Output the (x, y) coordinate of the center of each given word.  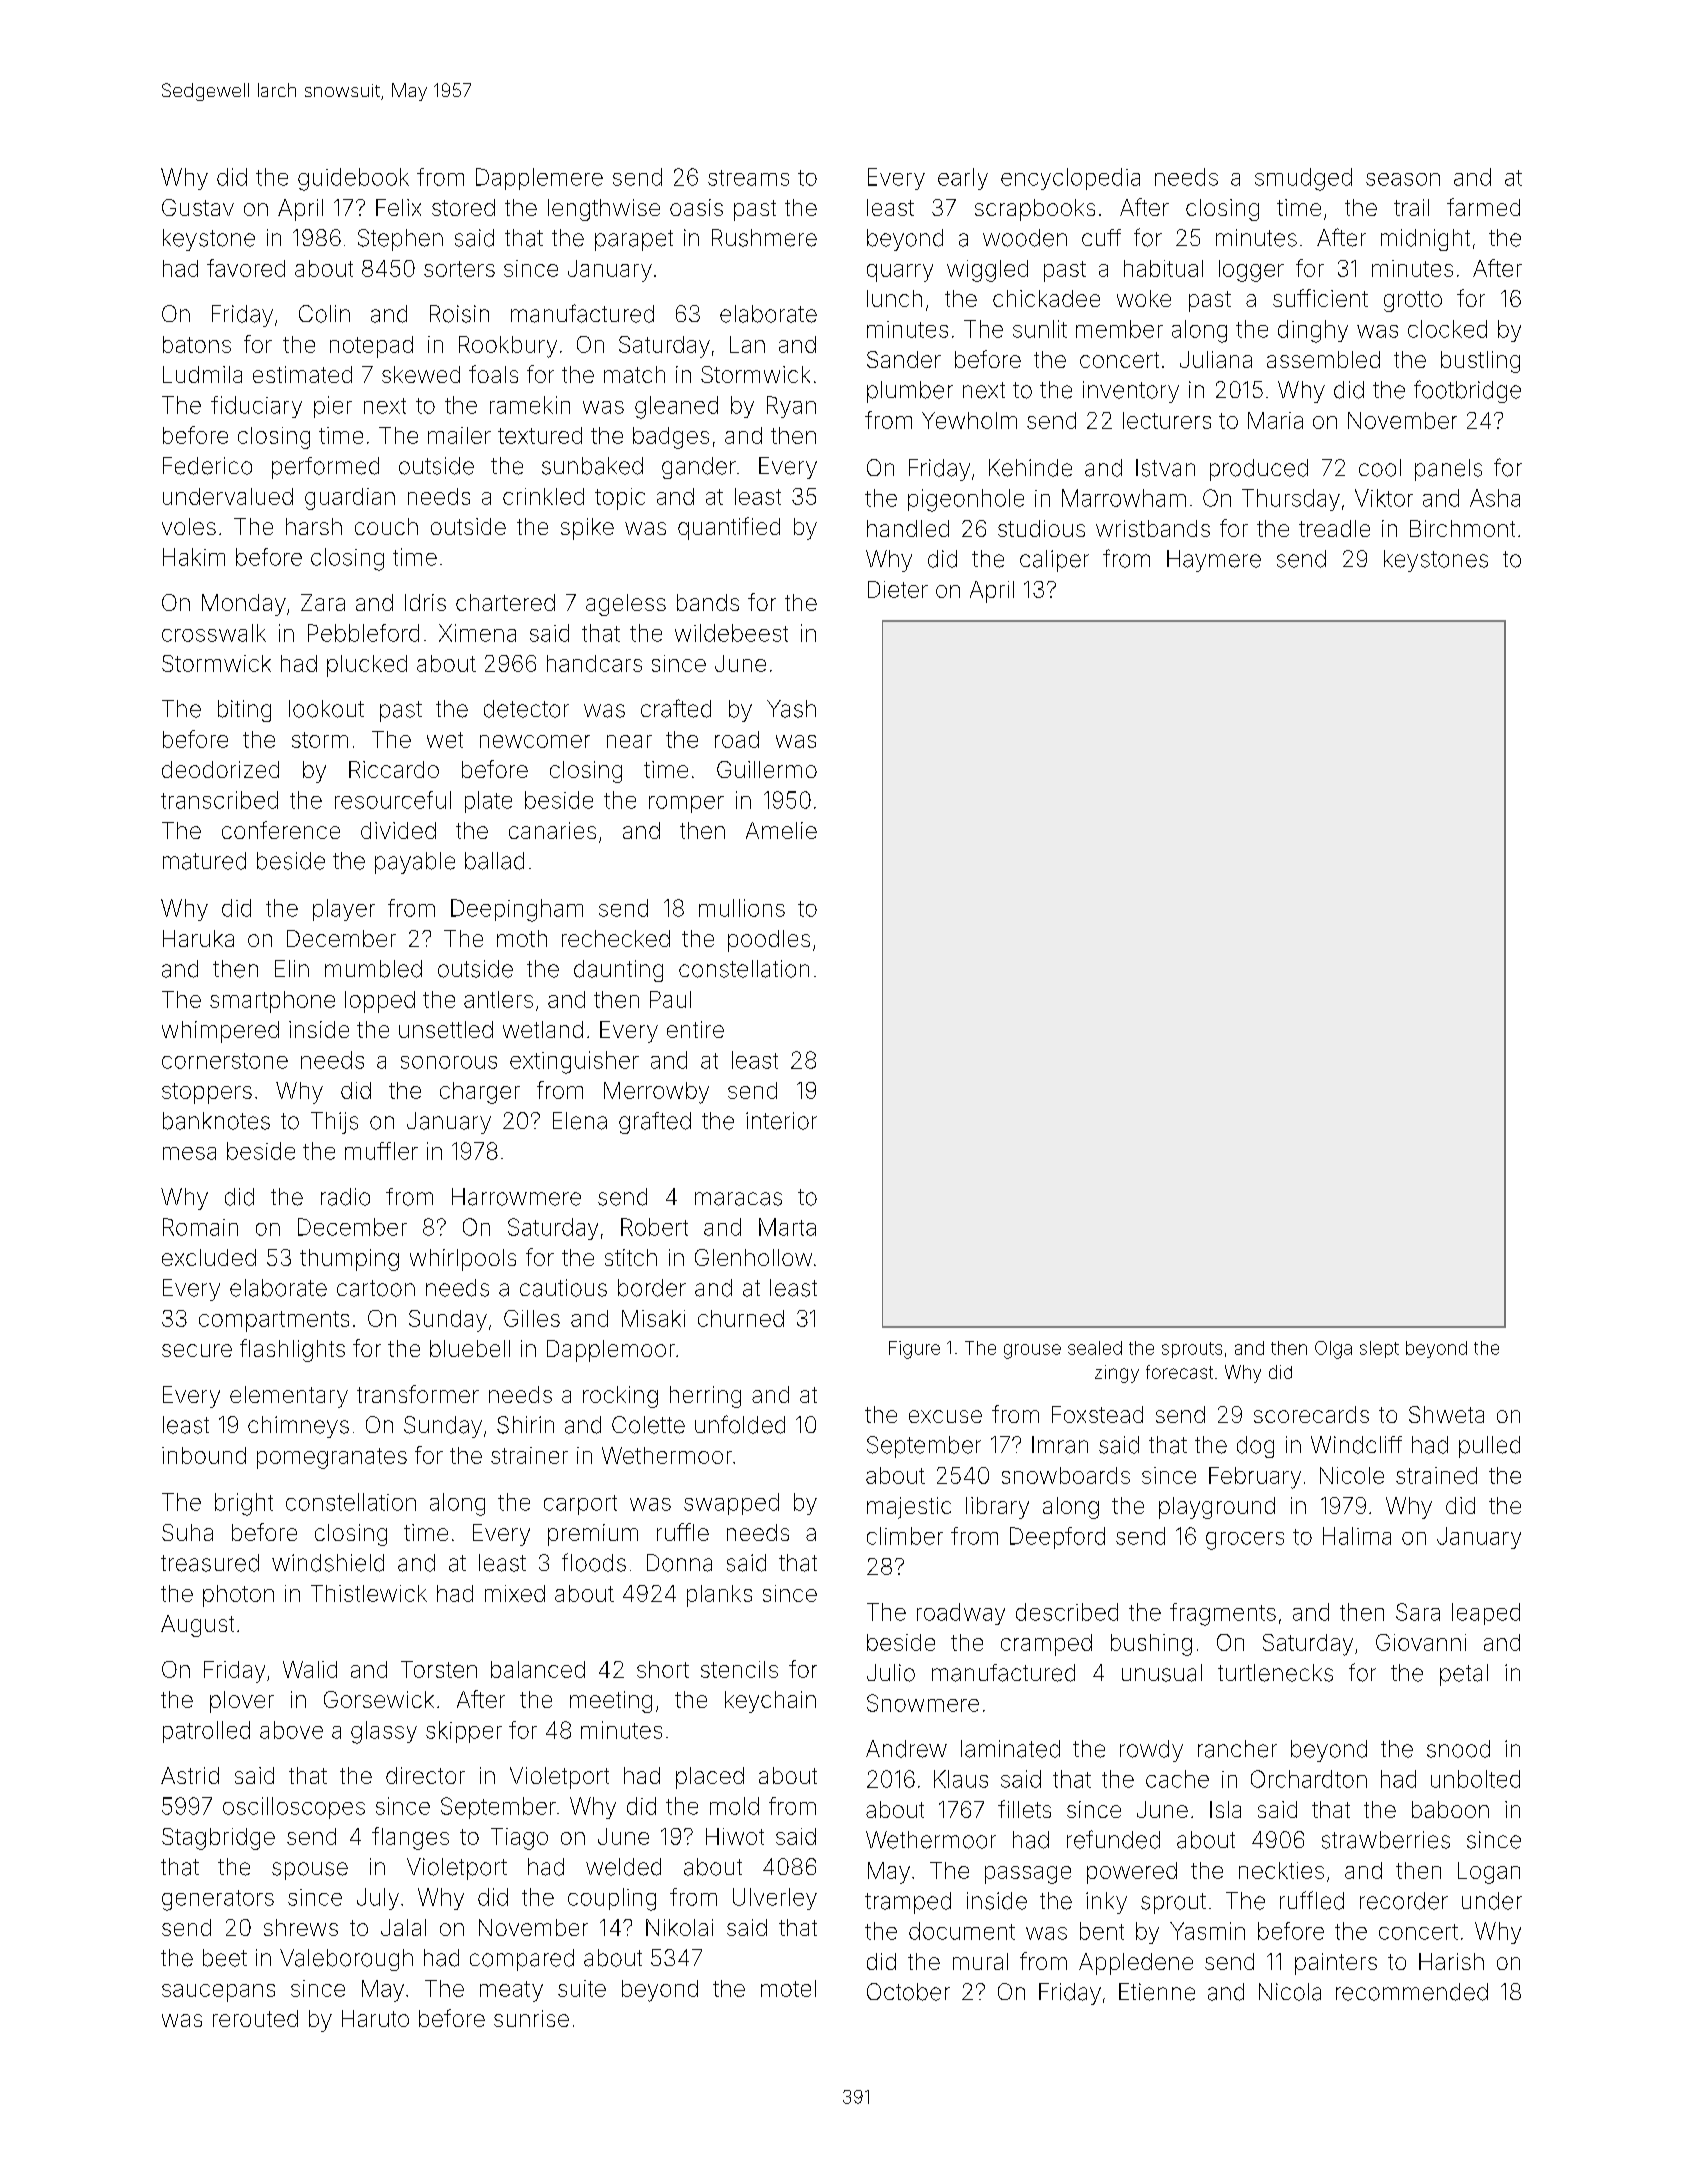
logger (1251, 271)
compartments (274, 1321)
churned (741, 1318)
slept (1379, 1349)
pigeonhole (966, 500)
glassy (384, 1732)
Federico (207, 466)
